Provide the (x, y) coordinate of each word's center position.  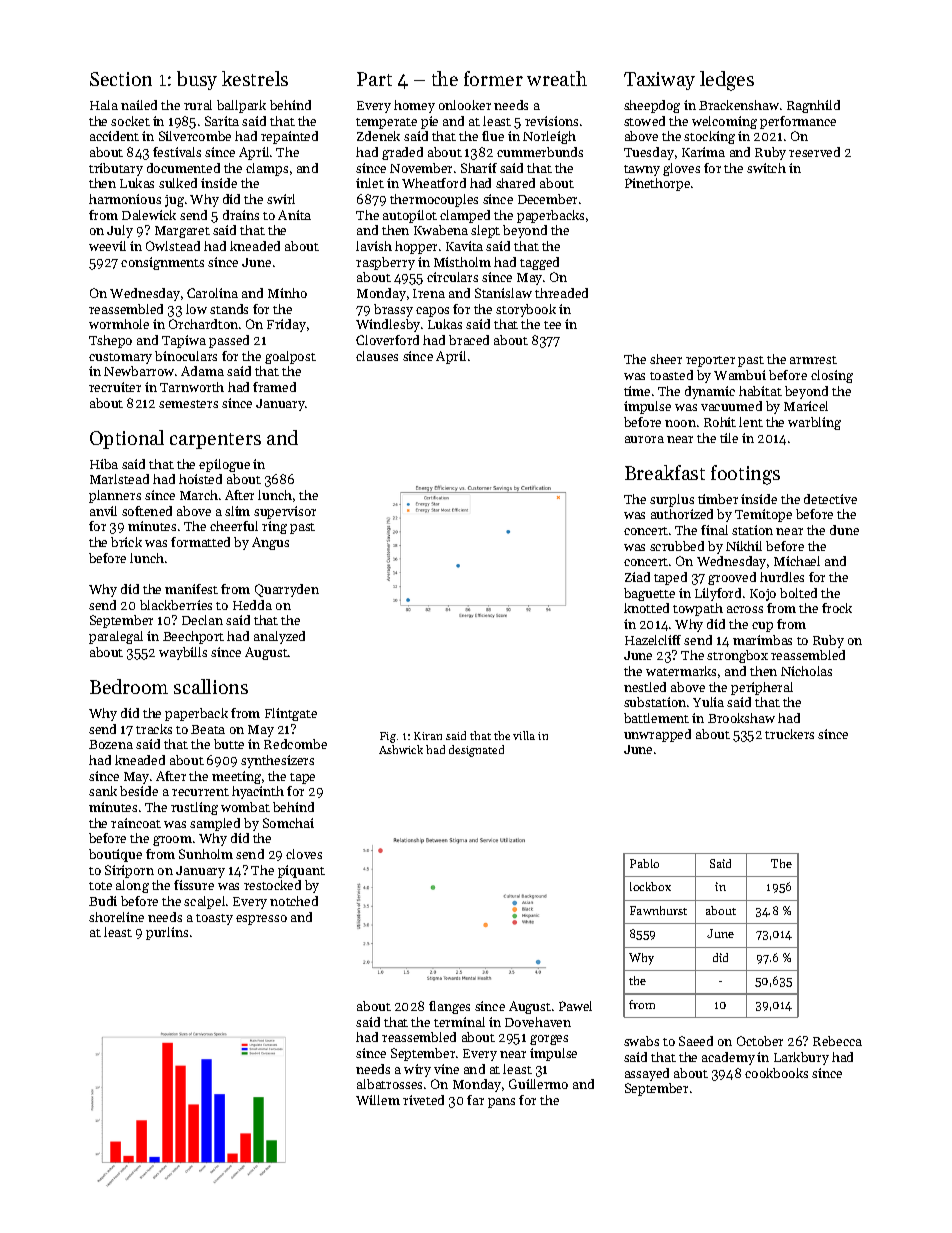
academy (728, 1058)
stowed (644, 121)
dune (844, 530)
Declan (202, 620)
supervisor (285, 512)
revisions (551, 121)
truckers (789, 734)
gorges (549, 1040)
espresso (261, 920)
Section (121, 79)
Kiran (428, 736)
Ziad (637, 577)
